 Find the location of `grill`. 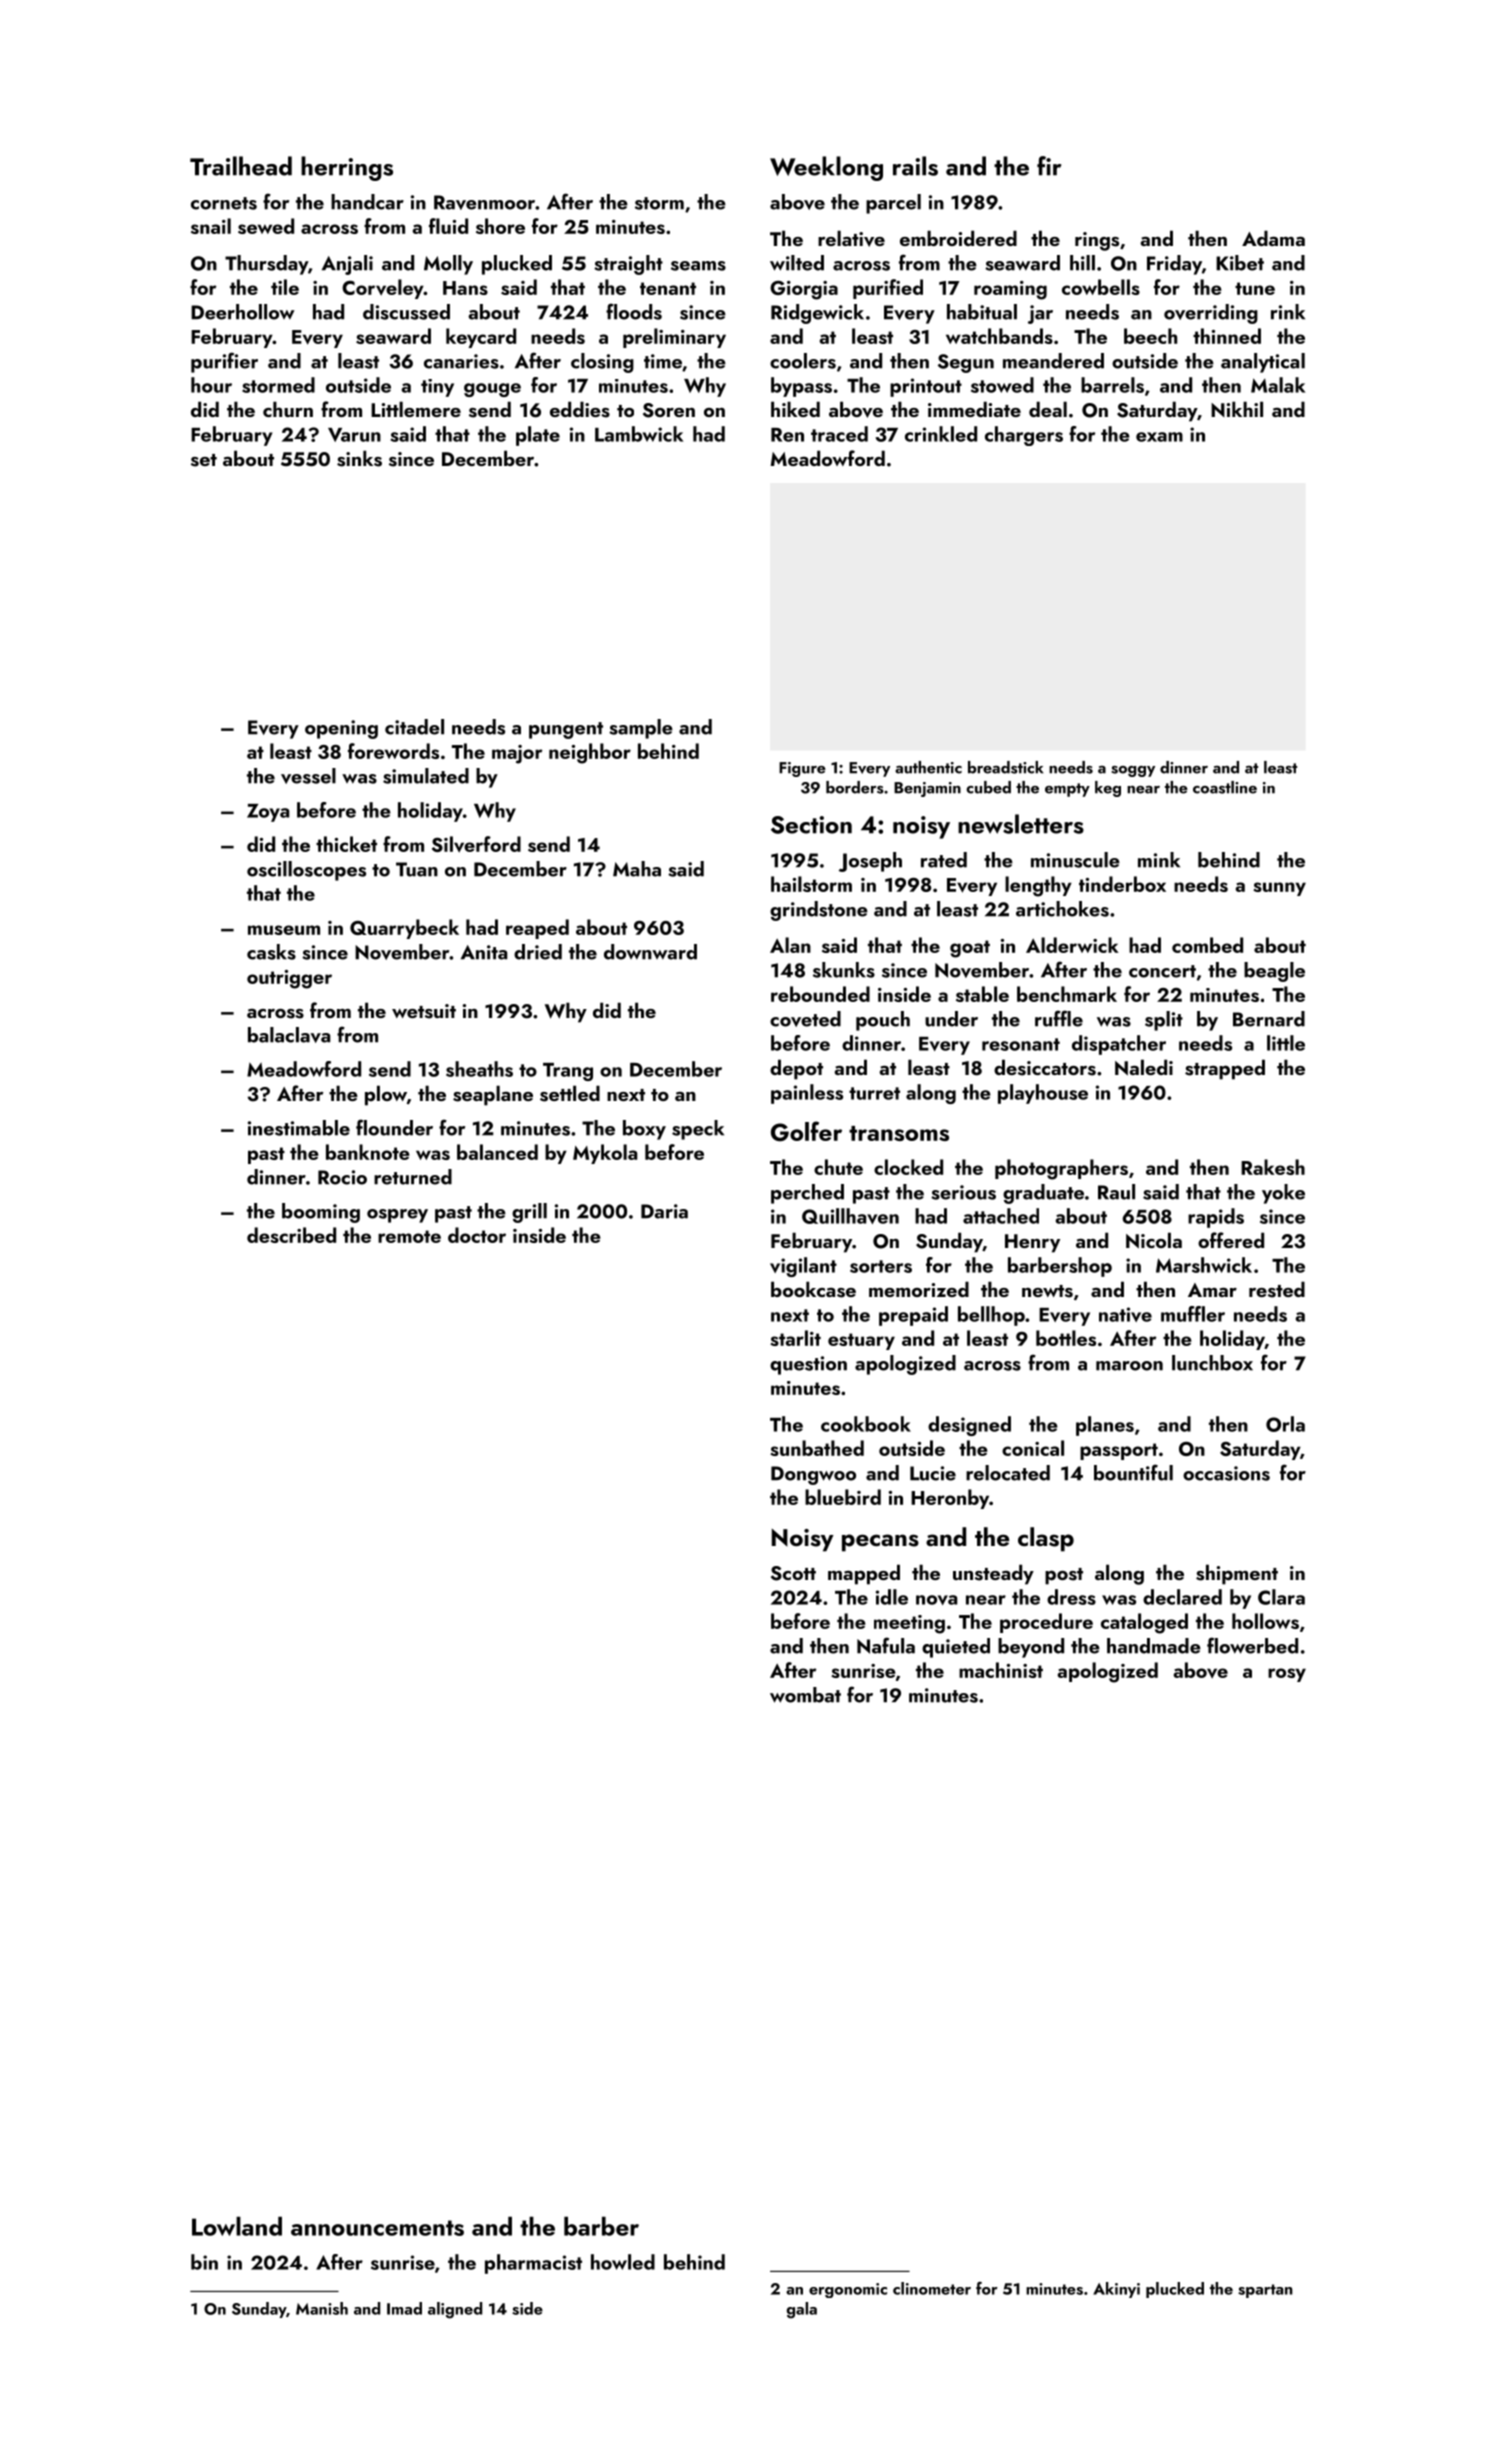

grill is located at coordinates (529, 1213).
